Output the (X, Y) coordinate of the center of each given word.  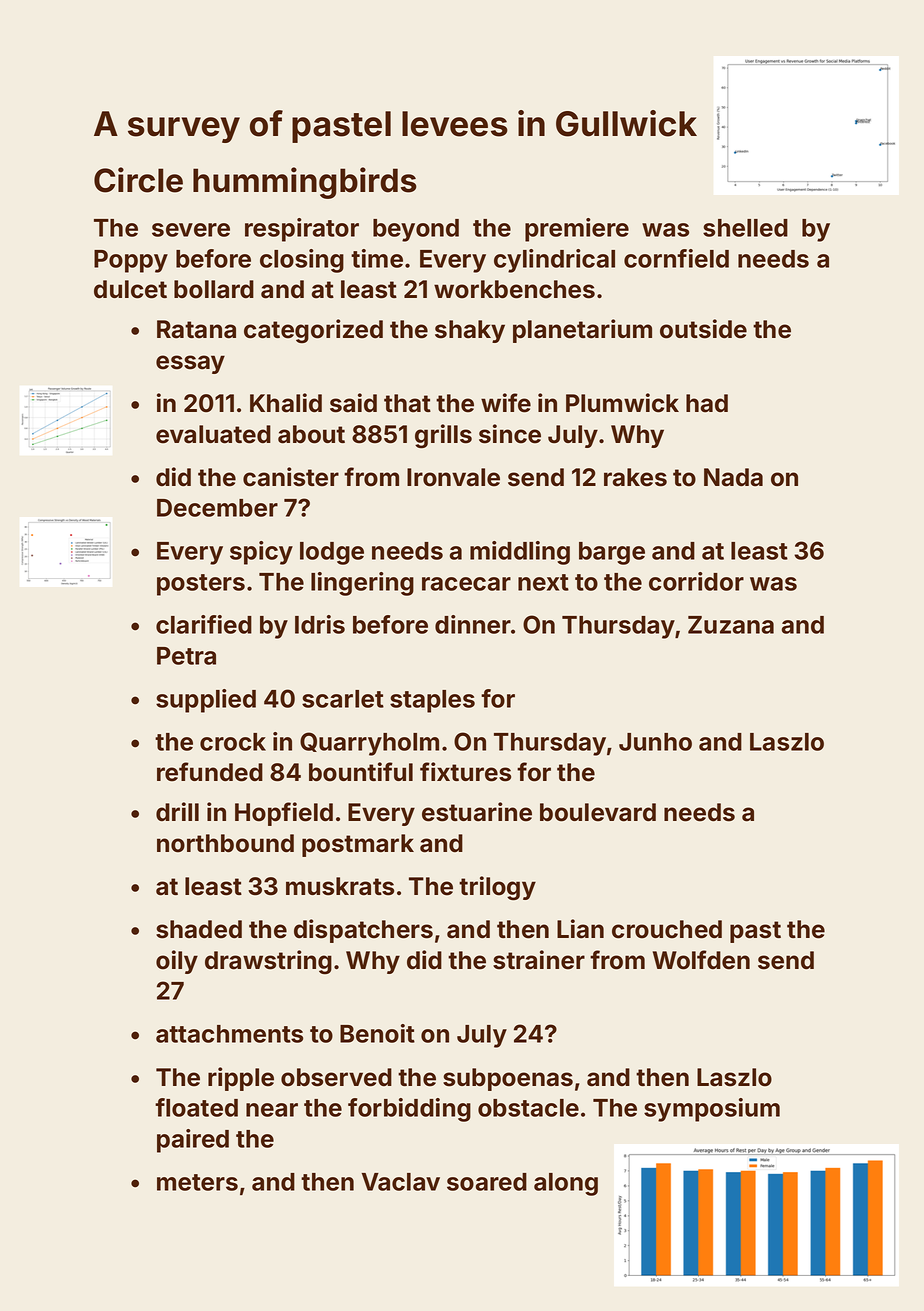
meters (197, 1182)
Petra (186, 656)
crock (233, 742)
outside (703, 329)
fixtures (465, 772)
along (566, 1184)
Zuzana (731, 625)
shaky (470, 331)
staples (432, 701)
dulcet (130, 289)
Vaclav (401, 1182)
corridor (696, 581)
